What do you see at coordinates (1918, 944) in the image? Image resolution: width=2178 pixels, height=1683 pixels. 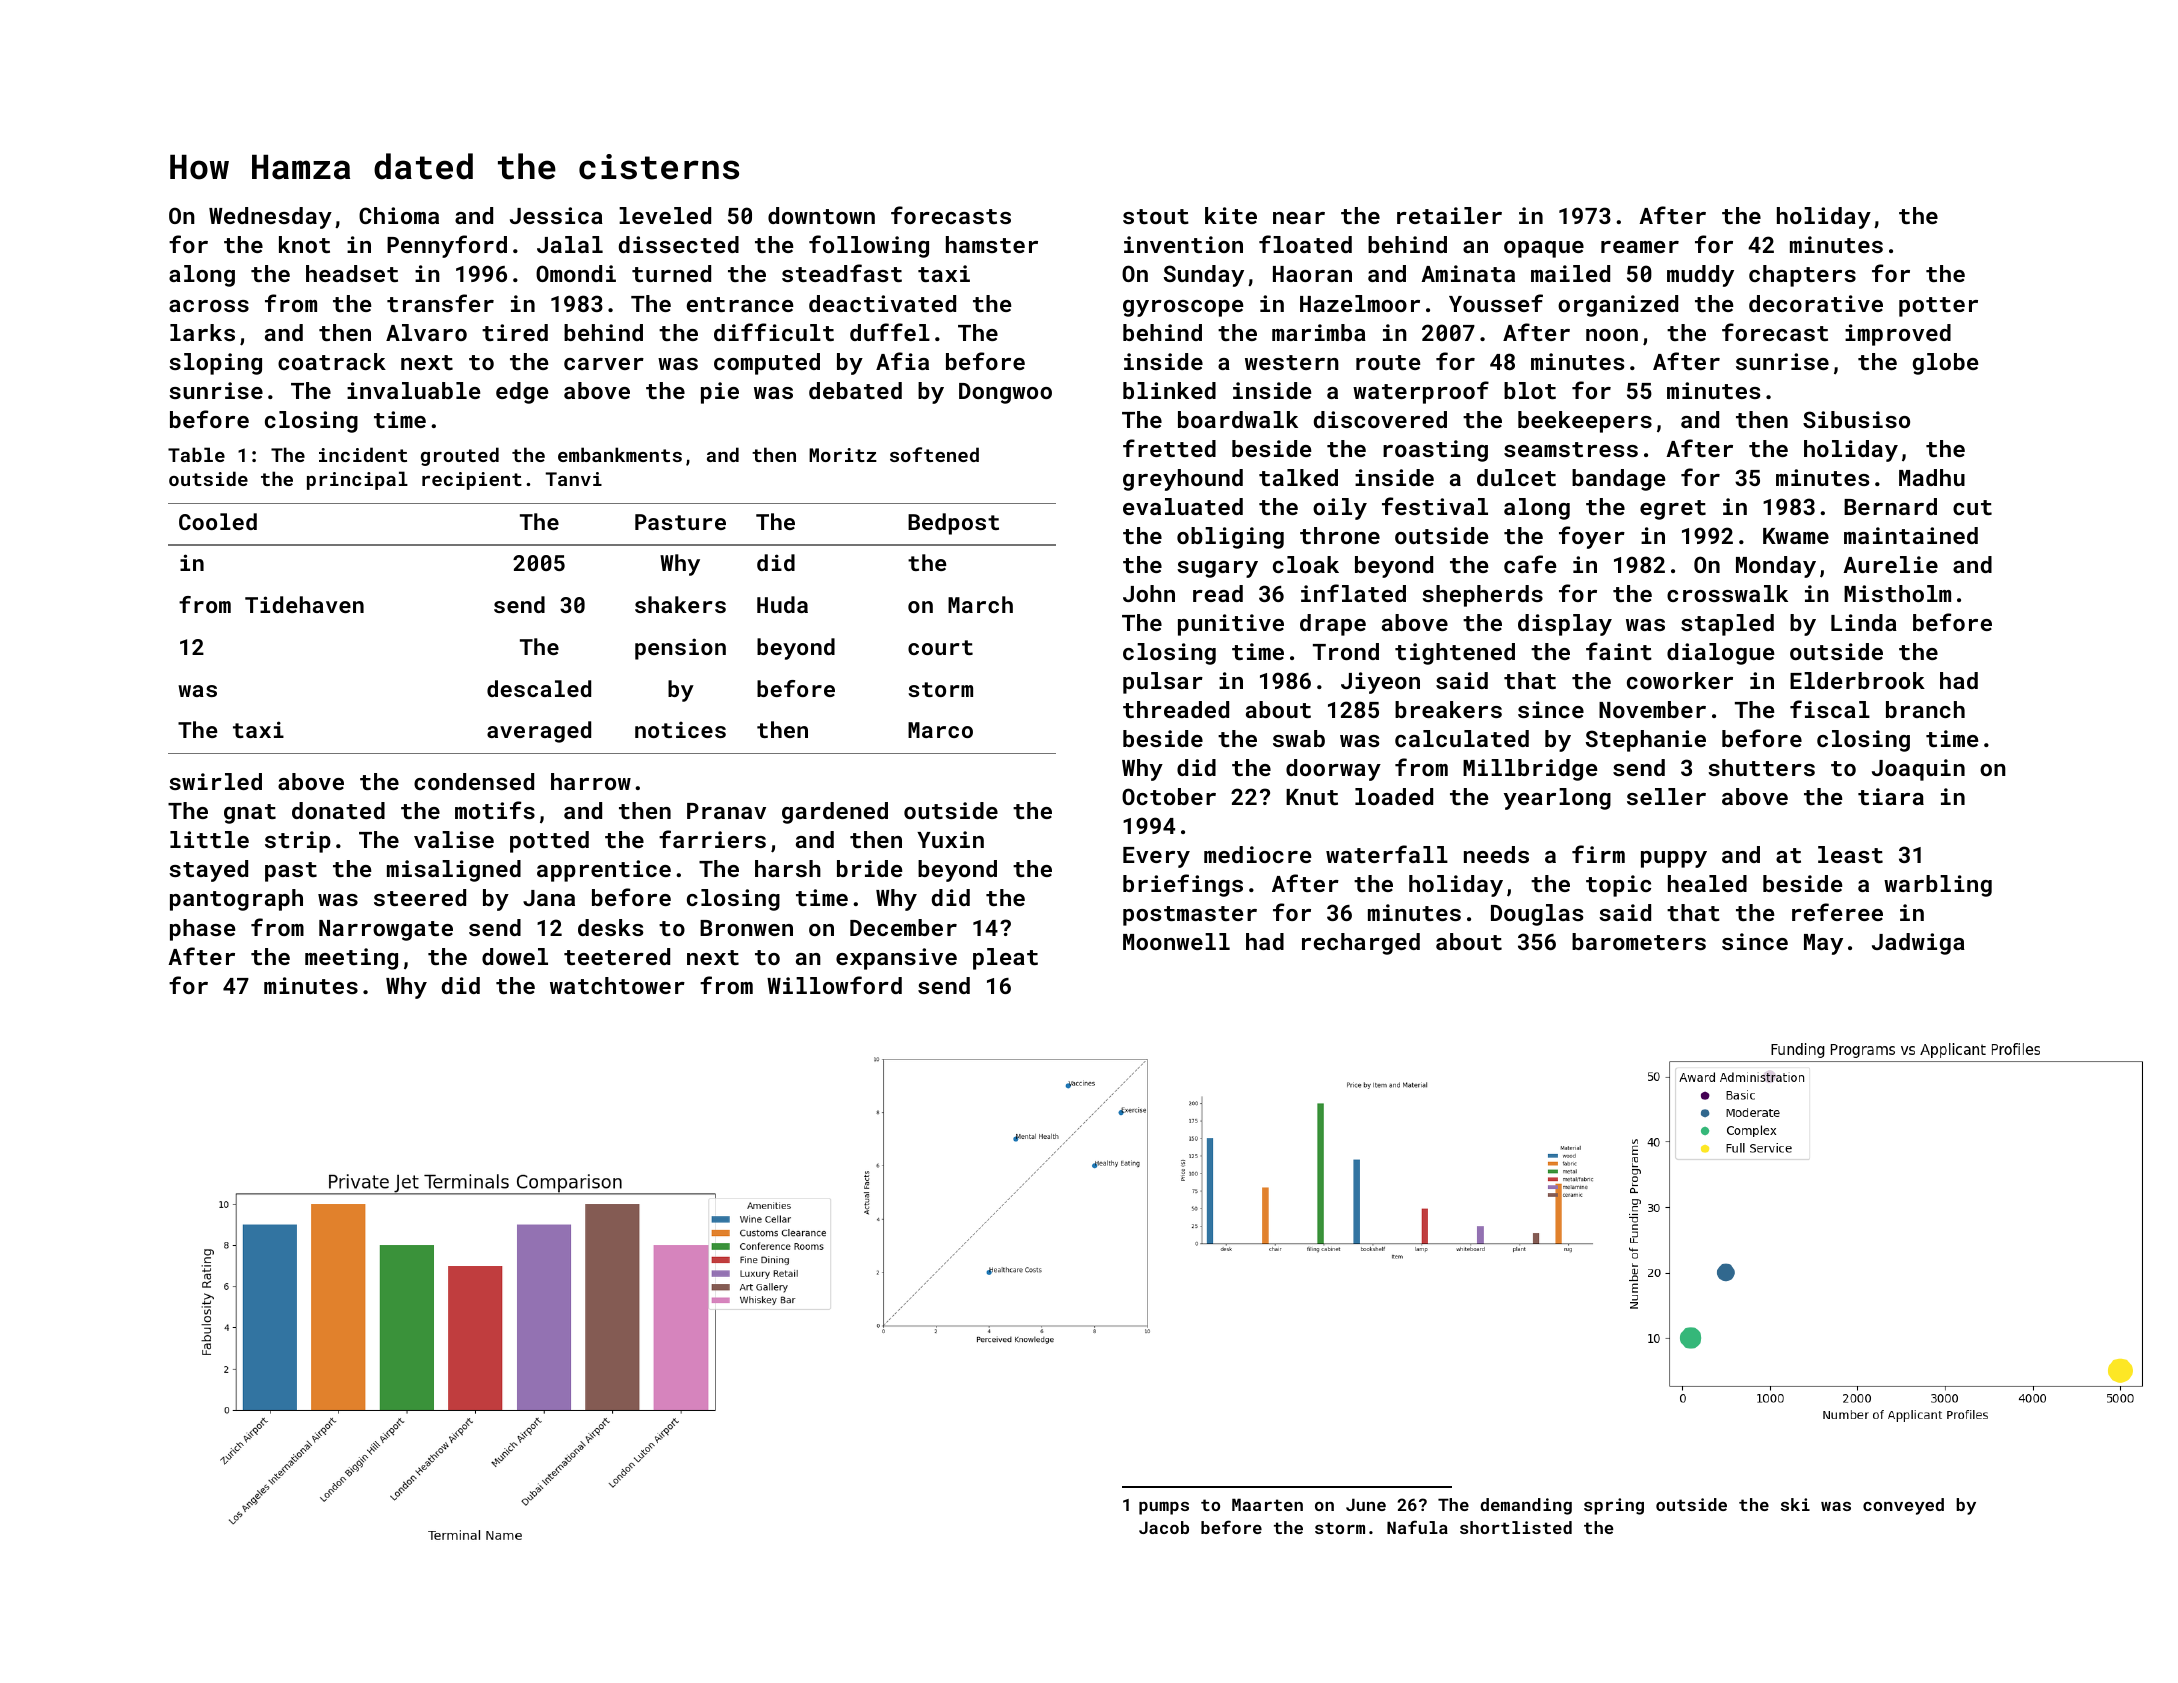 I see `Jadwiga` at bounding box center [1918, 944].
